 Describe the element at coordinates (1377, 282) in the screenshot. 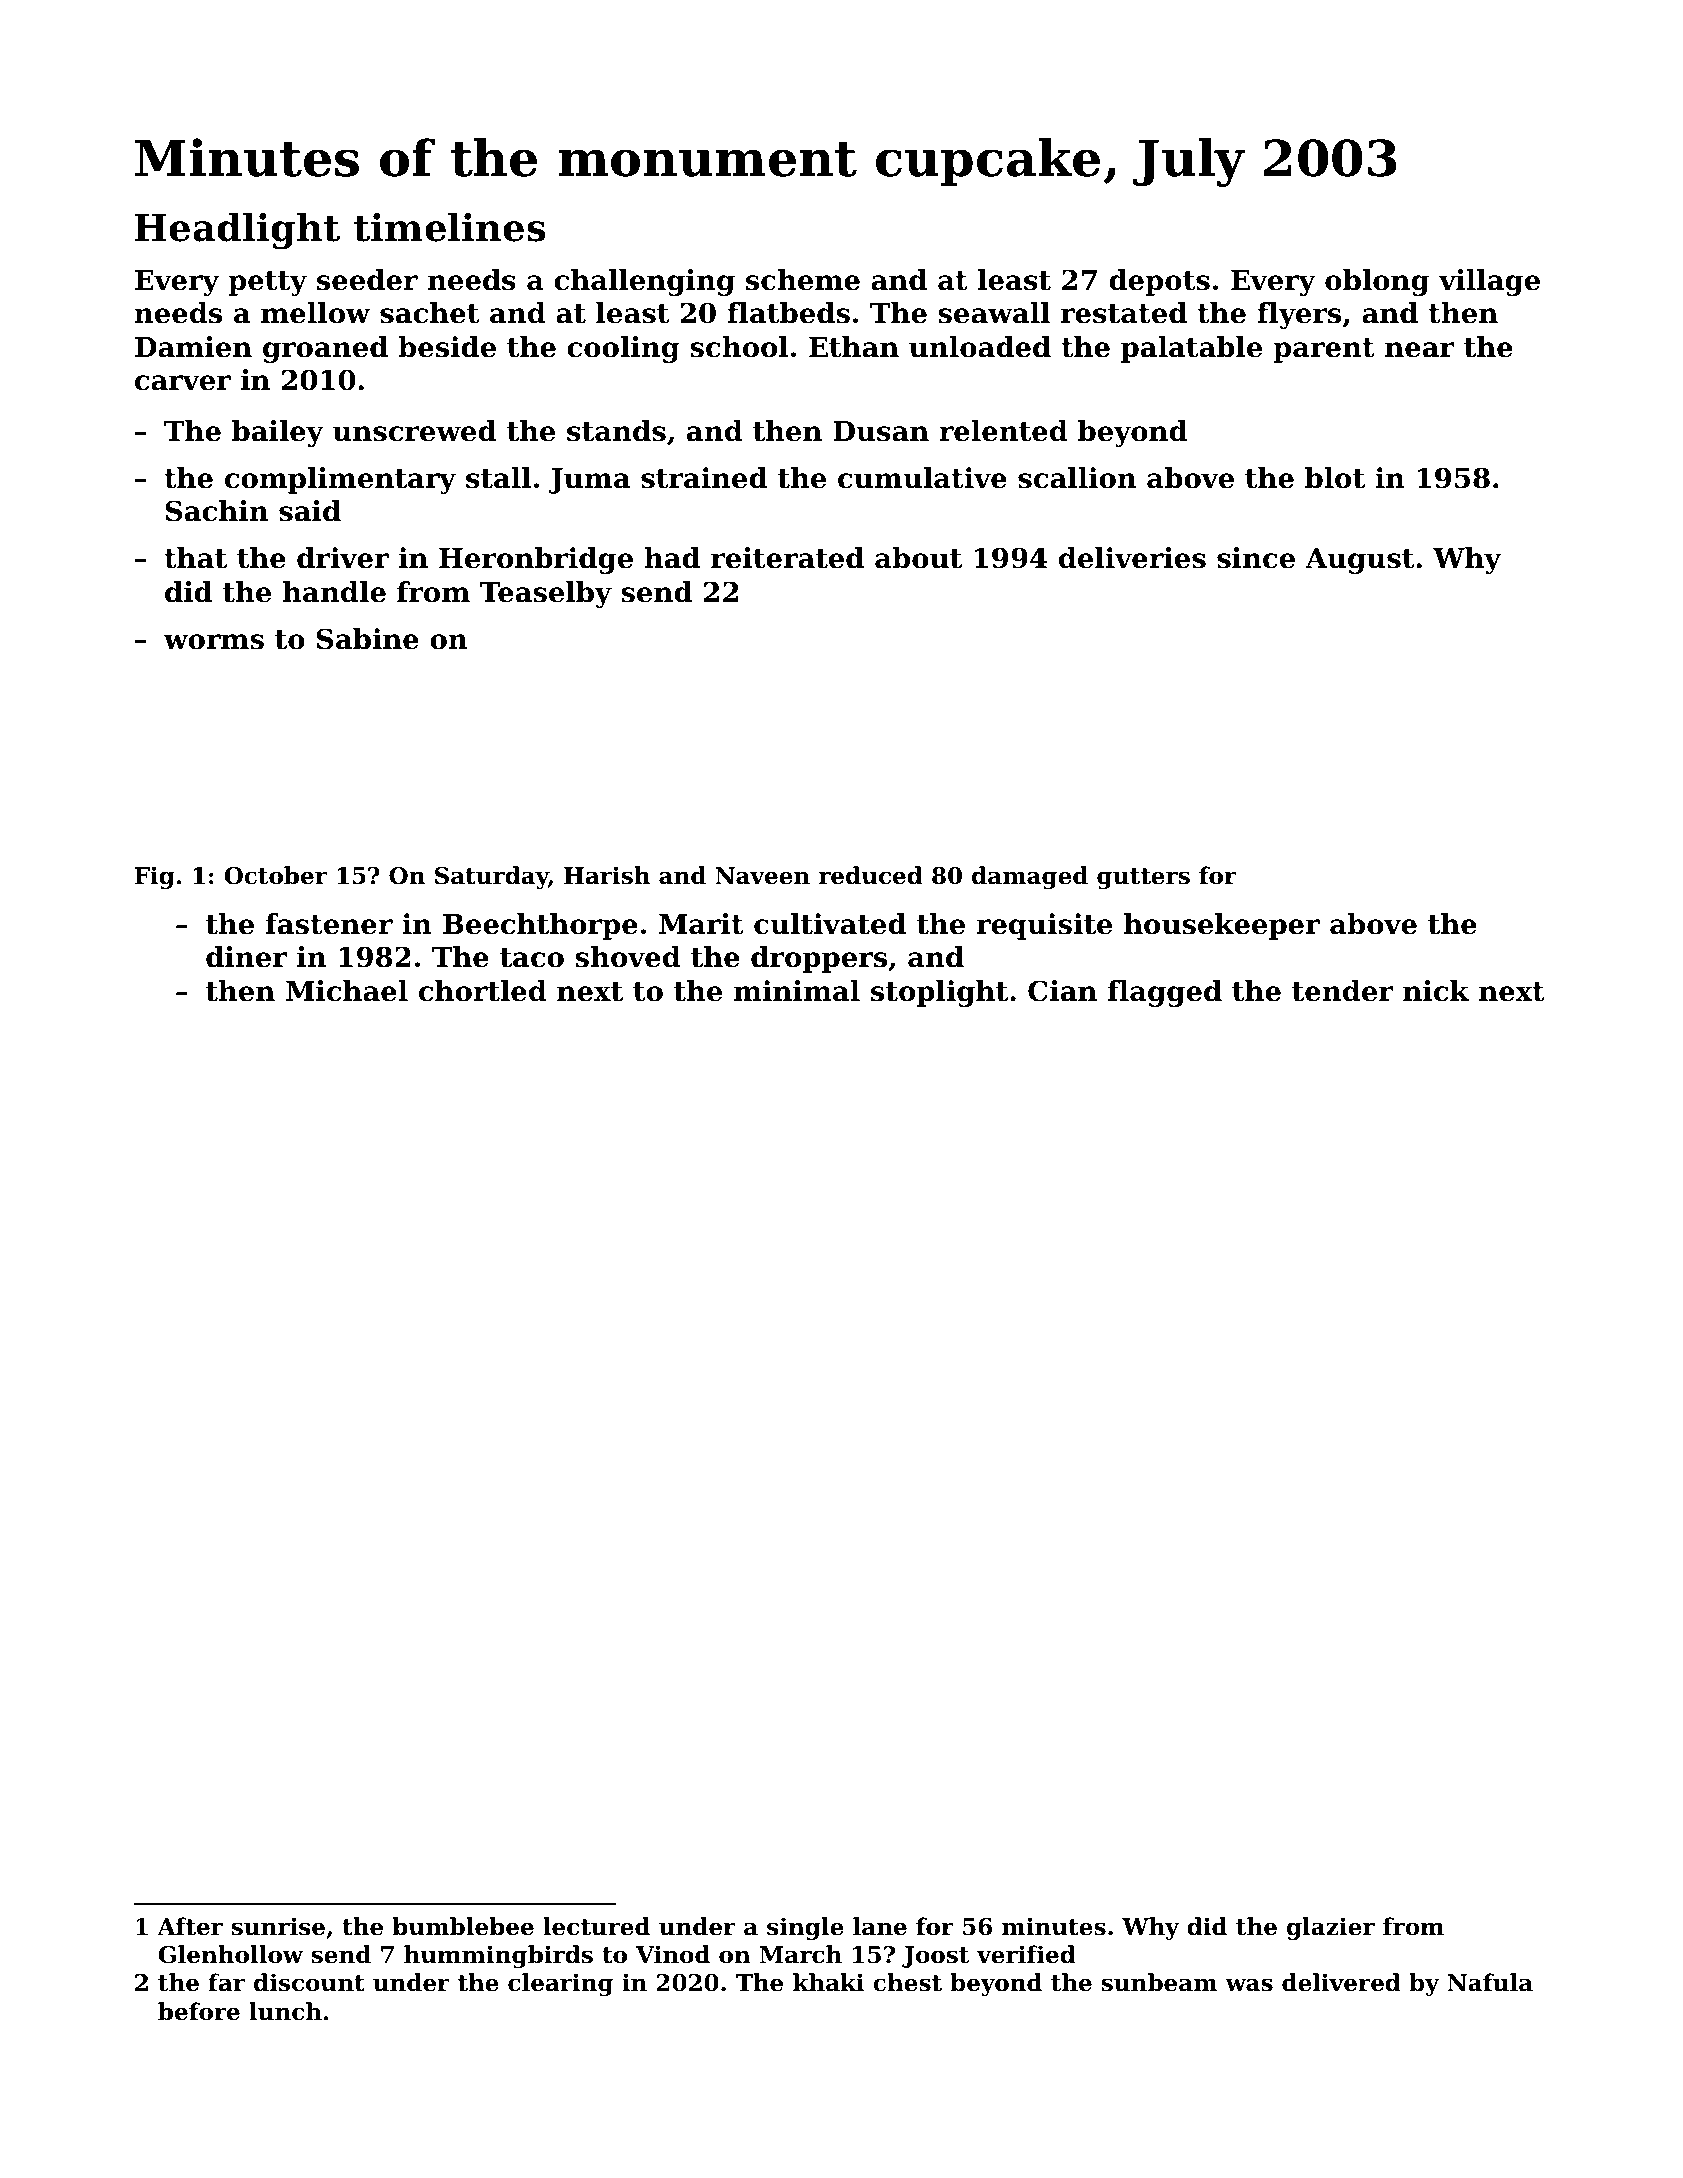

I see `oblong` at that location.
